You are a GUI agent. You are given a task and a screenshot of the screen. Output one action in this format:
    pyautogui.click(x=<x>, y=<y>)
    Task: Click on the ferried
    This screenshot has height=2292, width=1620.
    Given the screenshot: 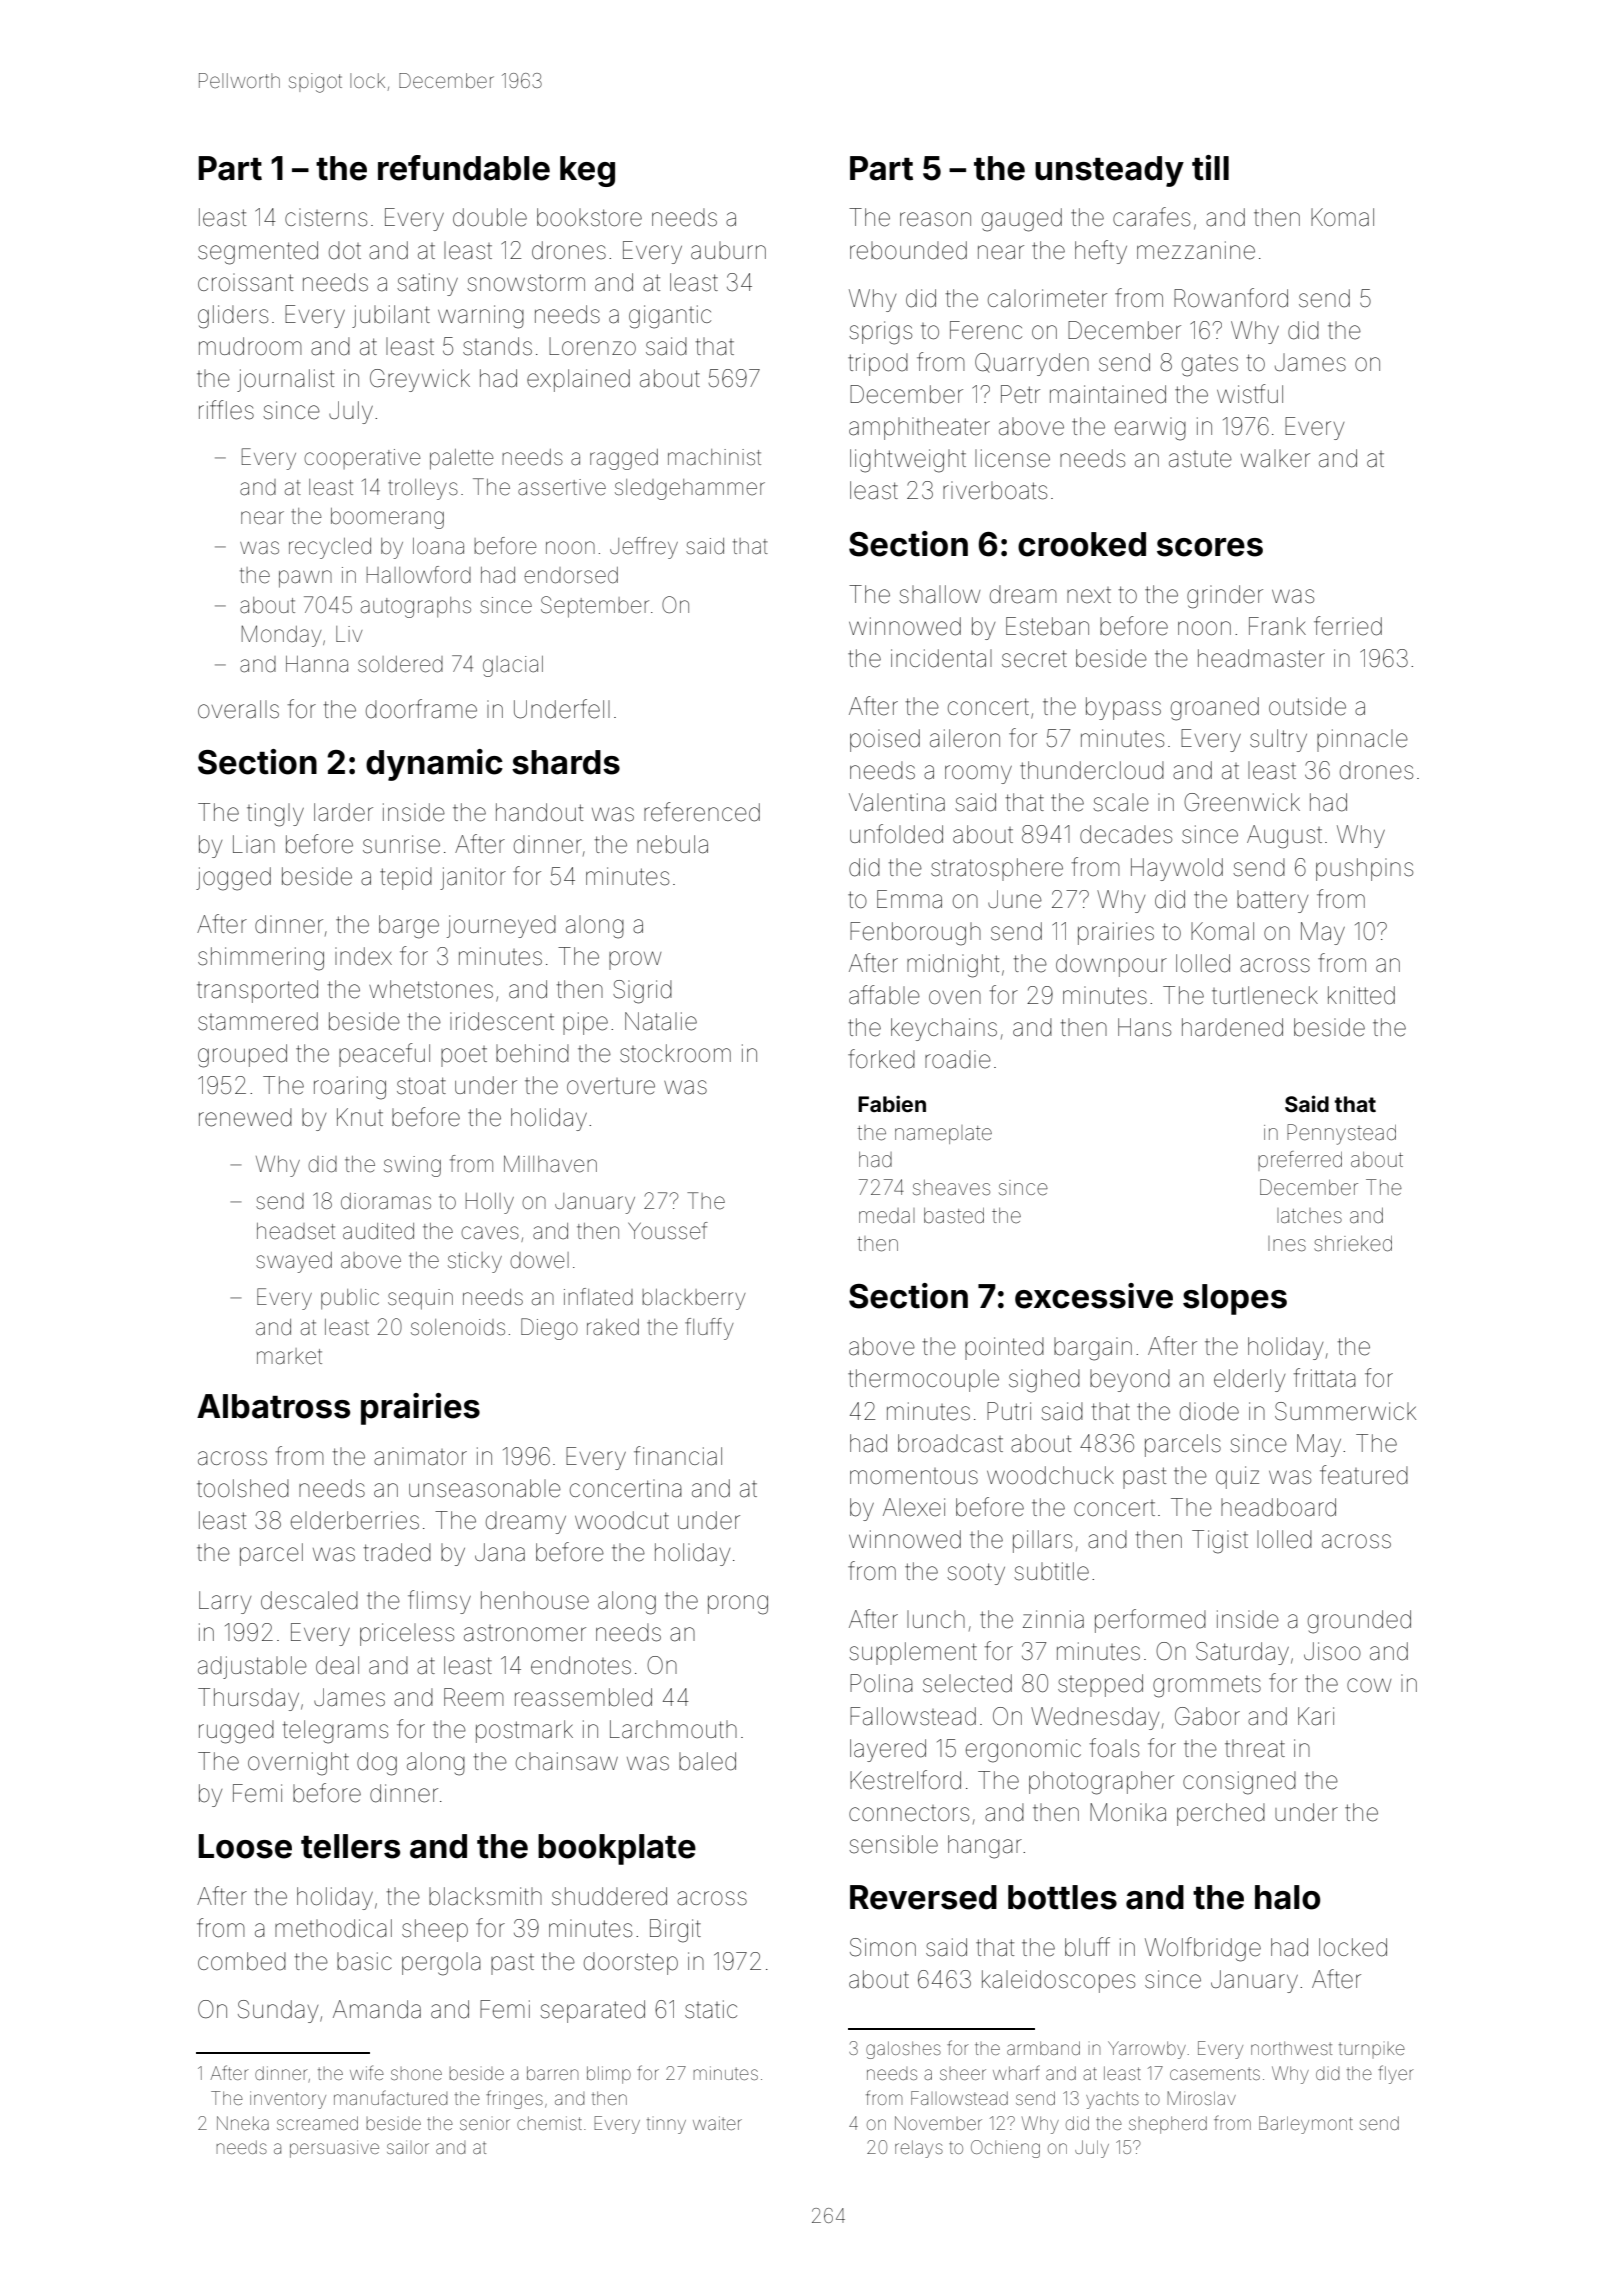 What is the action you would take?
    pyautogui.click(x=1348, y=626)
